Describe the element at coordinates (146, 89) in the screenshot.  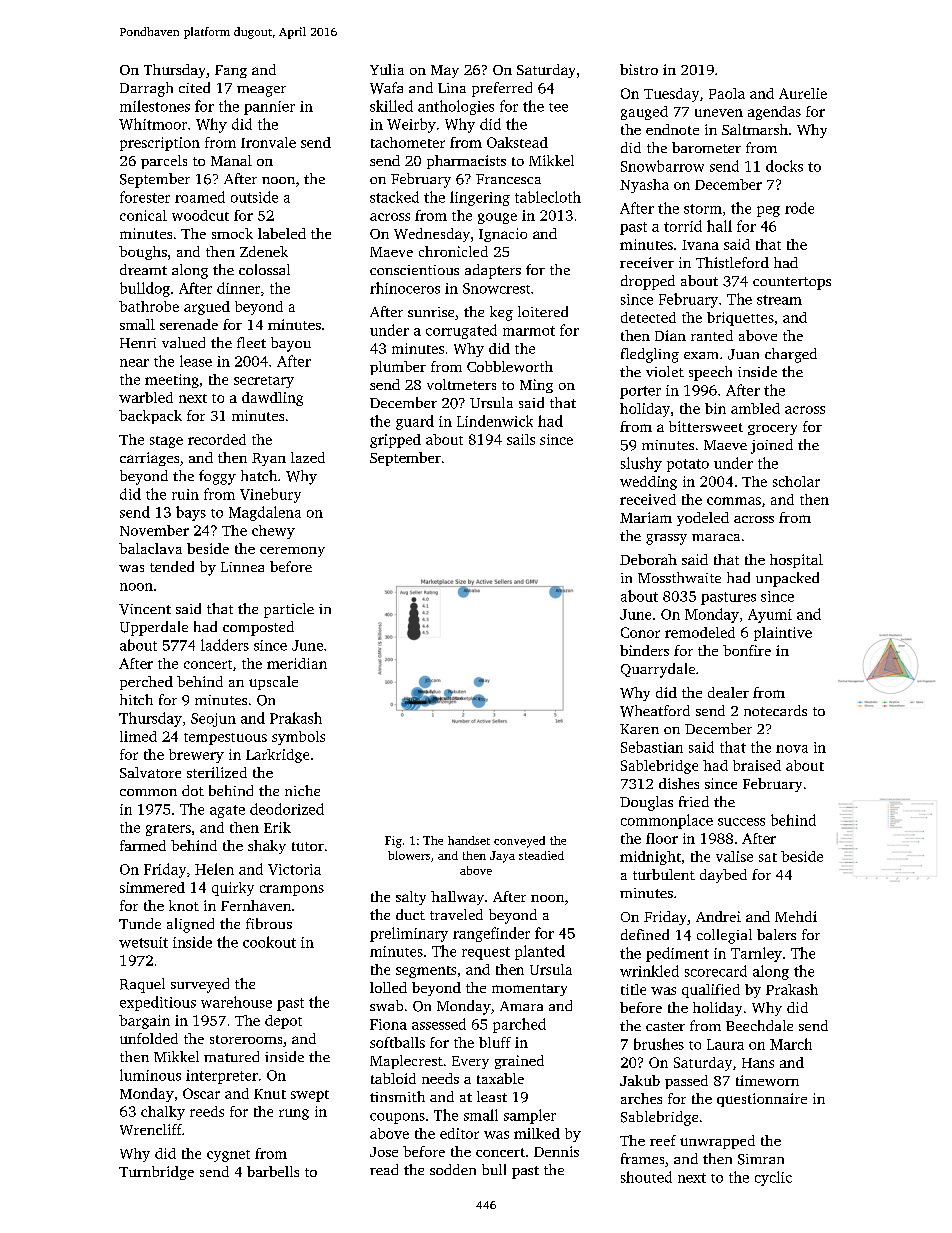
I see `Darragh` at that location.
